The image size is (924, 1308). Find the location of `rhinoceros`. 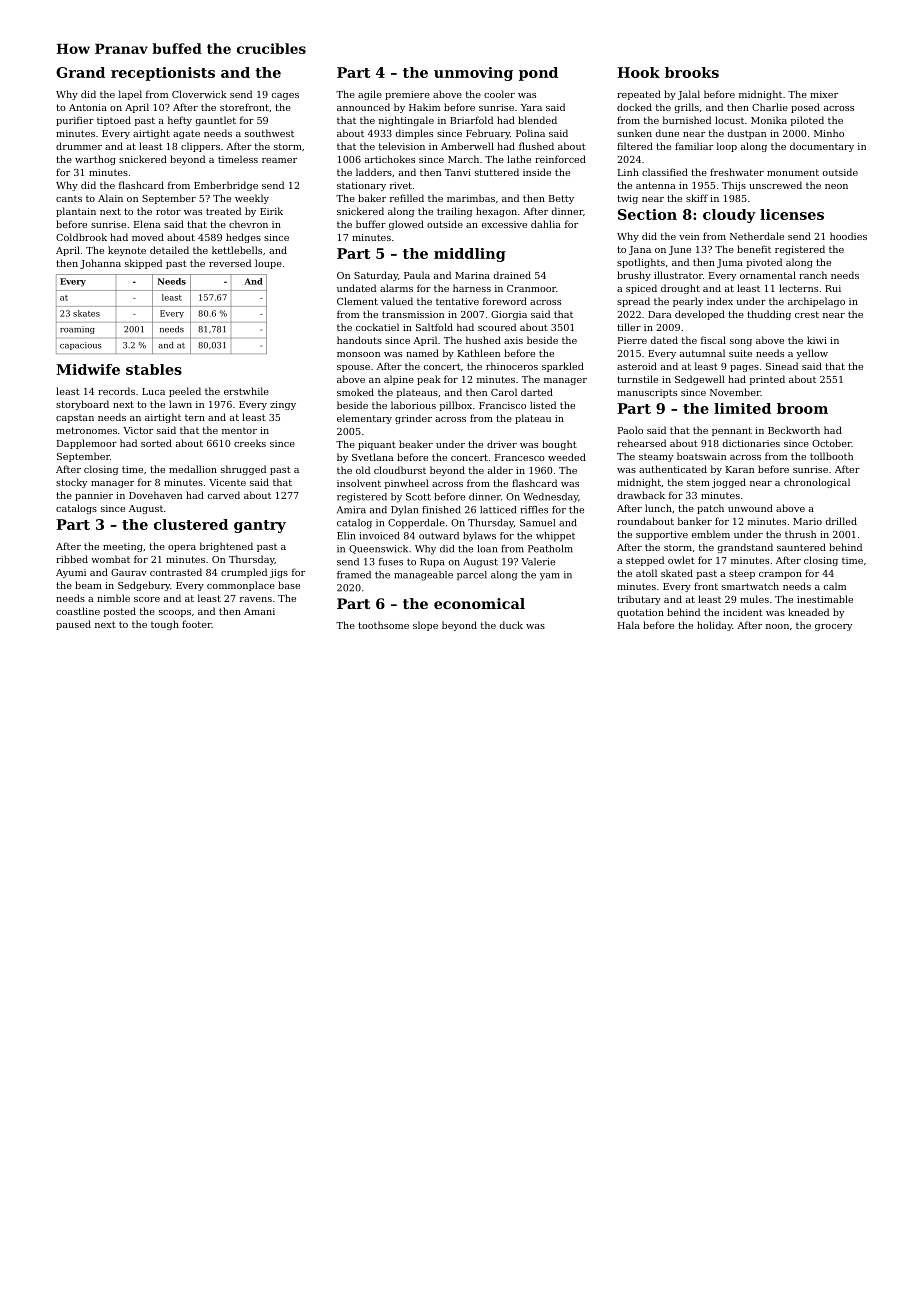

rhinoceros is located at coordinates (512, 366).
